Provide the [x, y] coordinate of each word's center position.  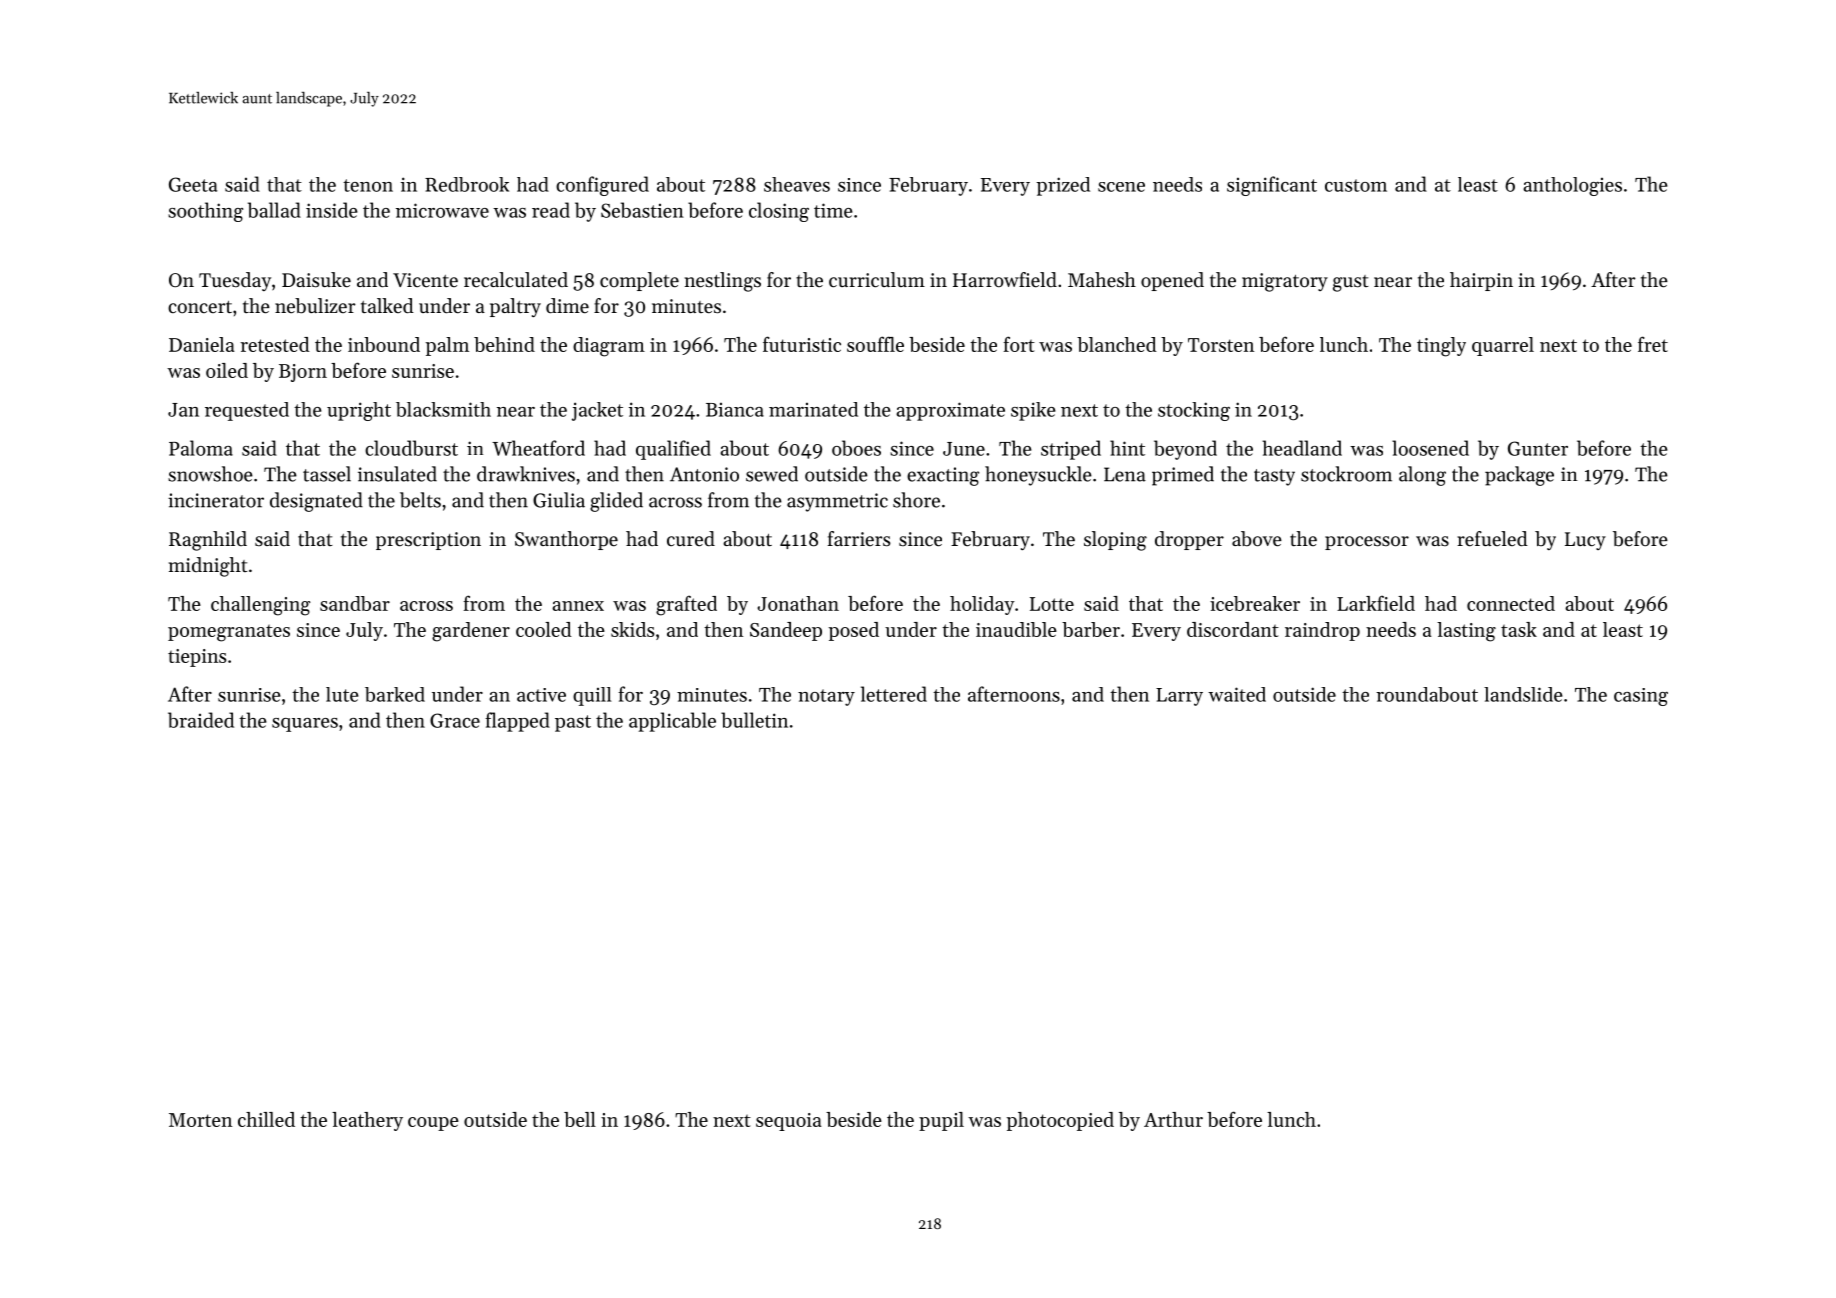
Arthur [1173, 1119]
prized [1063, 186]
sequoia [789, 1122]
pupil [941, 1121]
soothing [205, 212]
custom [1356, 185]
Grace [455, 720]
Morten [200, 1120]
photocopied [1060, 1121]
